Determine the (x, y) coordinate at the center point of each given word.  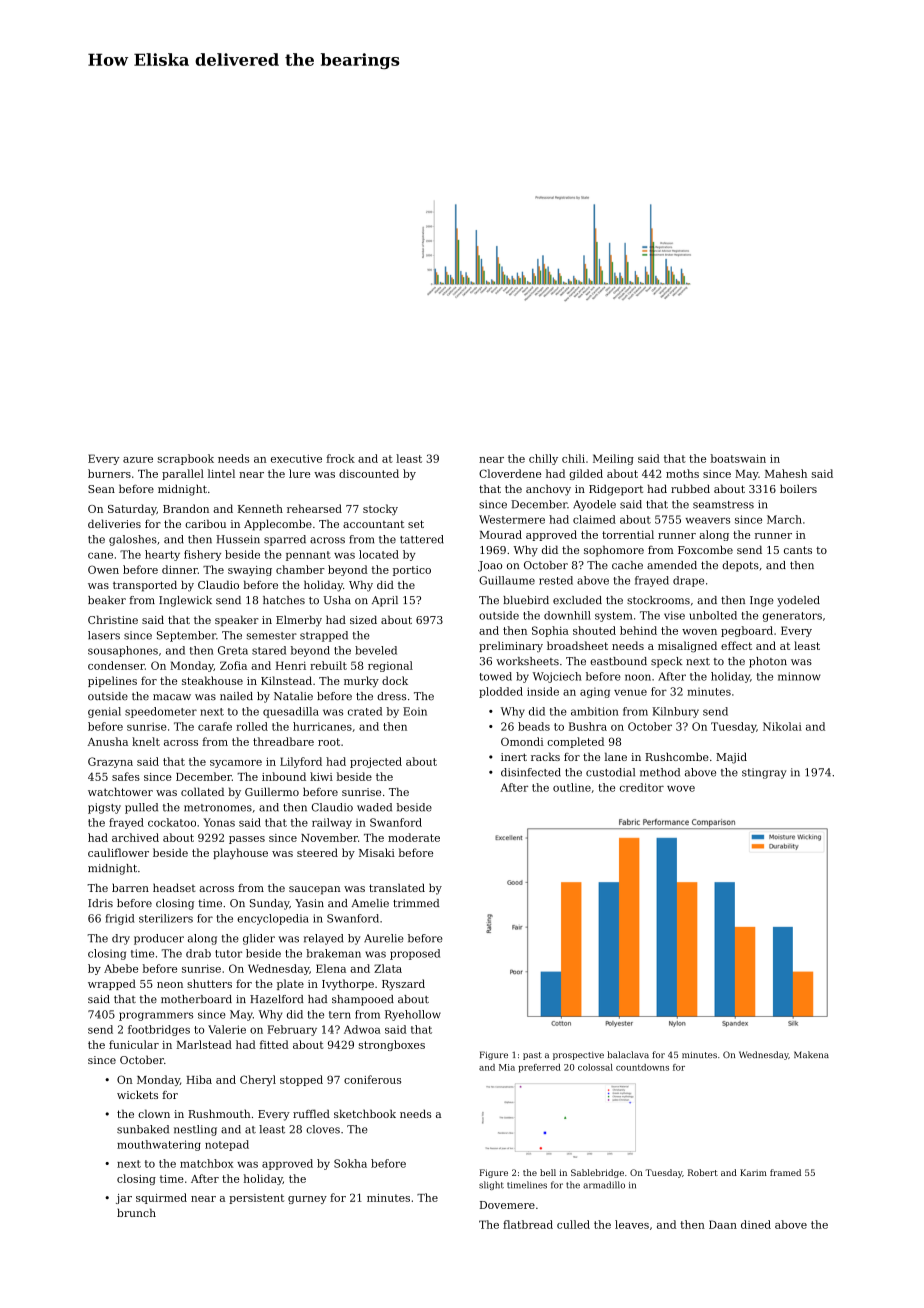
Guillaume (507, 580)
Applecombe (278, 525)
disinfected (531, 772)
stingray (764, 773)
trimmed (416, 903)
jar (124, 1199)
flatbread (528, 1224)
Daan (723, 1224)
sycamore (236, 764)
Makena (811, 1054)
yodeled (798, 601)
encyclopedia (273, 919)
